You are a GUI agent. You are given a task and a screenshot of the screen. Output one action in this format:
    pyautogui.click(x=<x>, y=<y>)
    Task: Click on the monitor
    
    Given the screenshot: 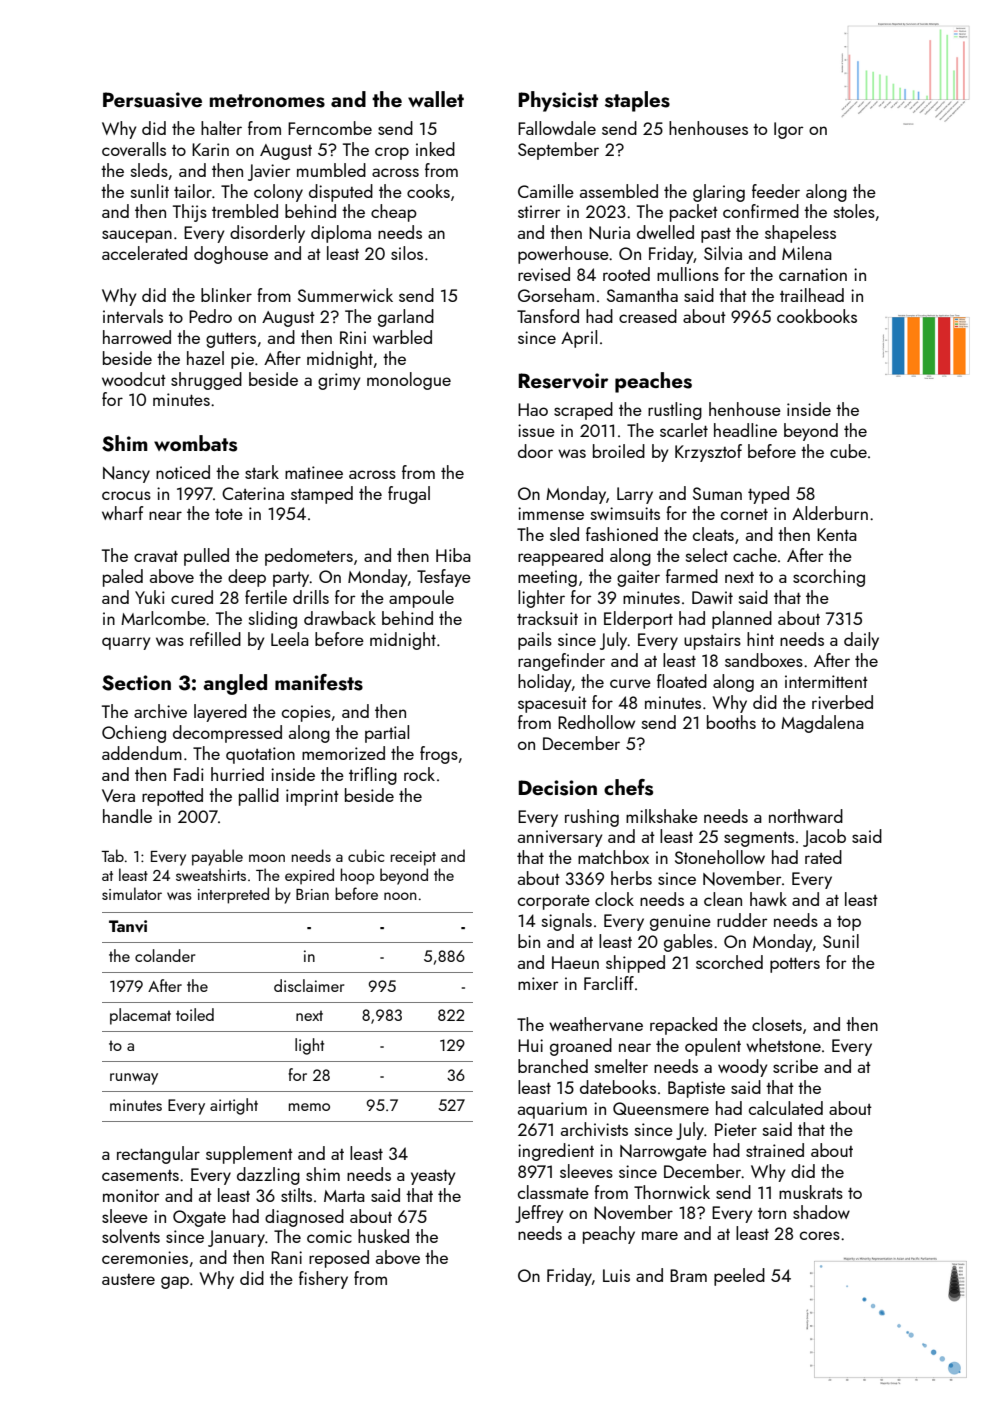 What is the action you would take?
    pyautogui.click(x=131, y=1195)
